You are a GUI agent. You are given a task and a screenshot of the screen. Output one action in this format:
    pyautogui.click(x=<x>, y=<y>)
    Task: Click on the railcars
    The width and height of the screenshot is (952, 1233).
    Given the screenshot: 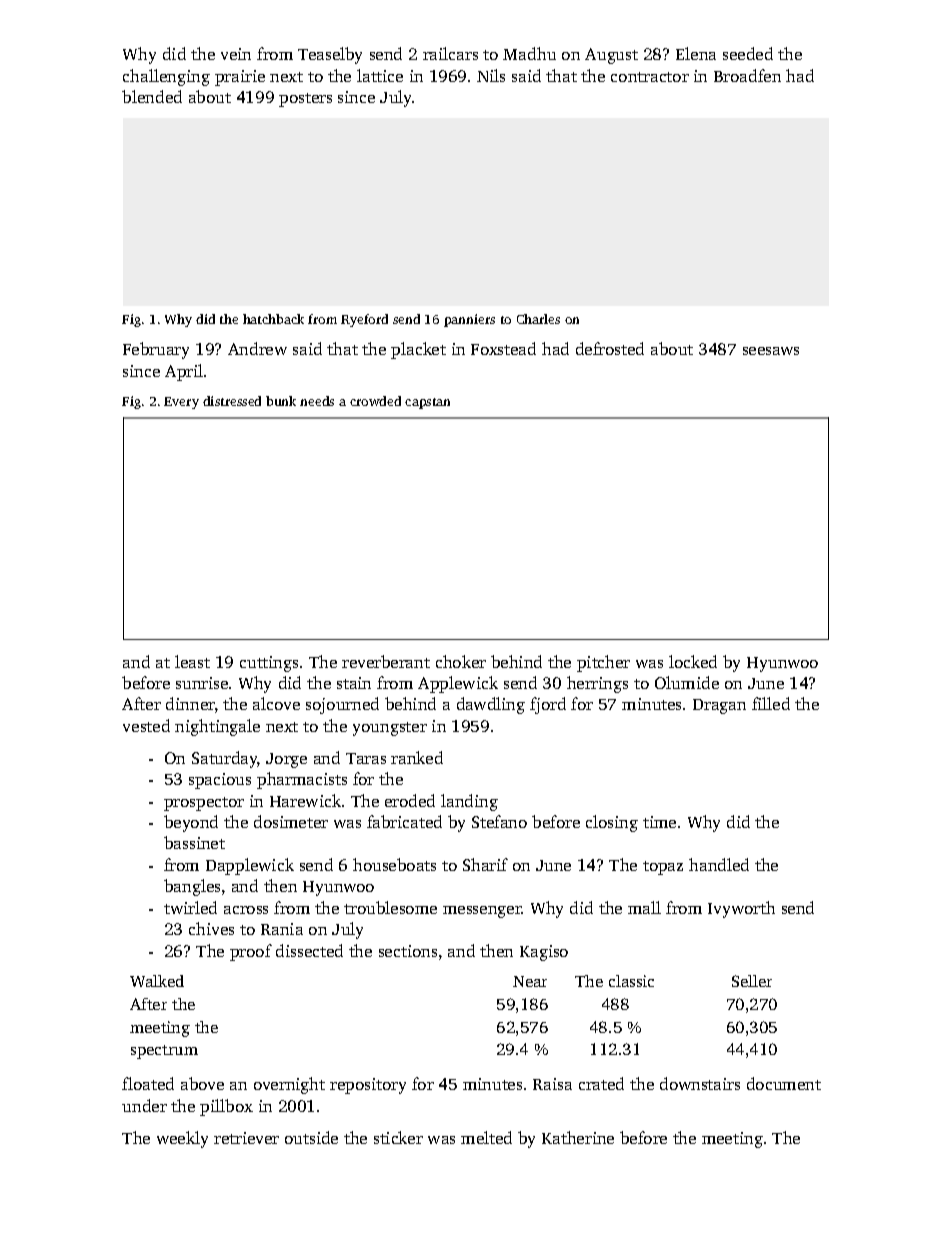 What is the action you would take?
    pyautogui.click(x=450, y=53)
